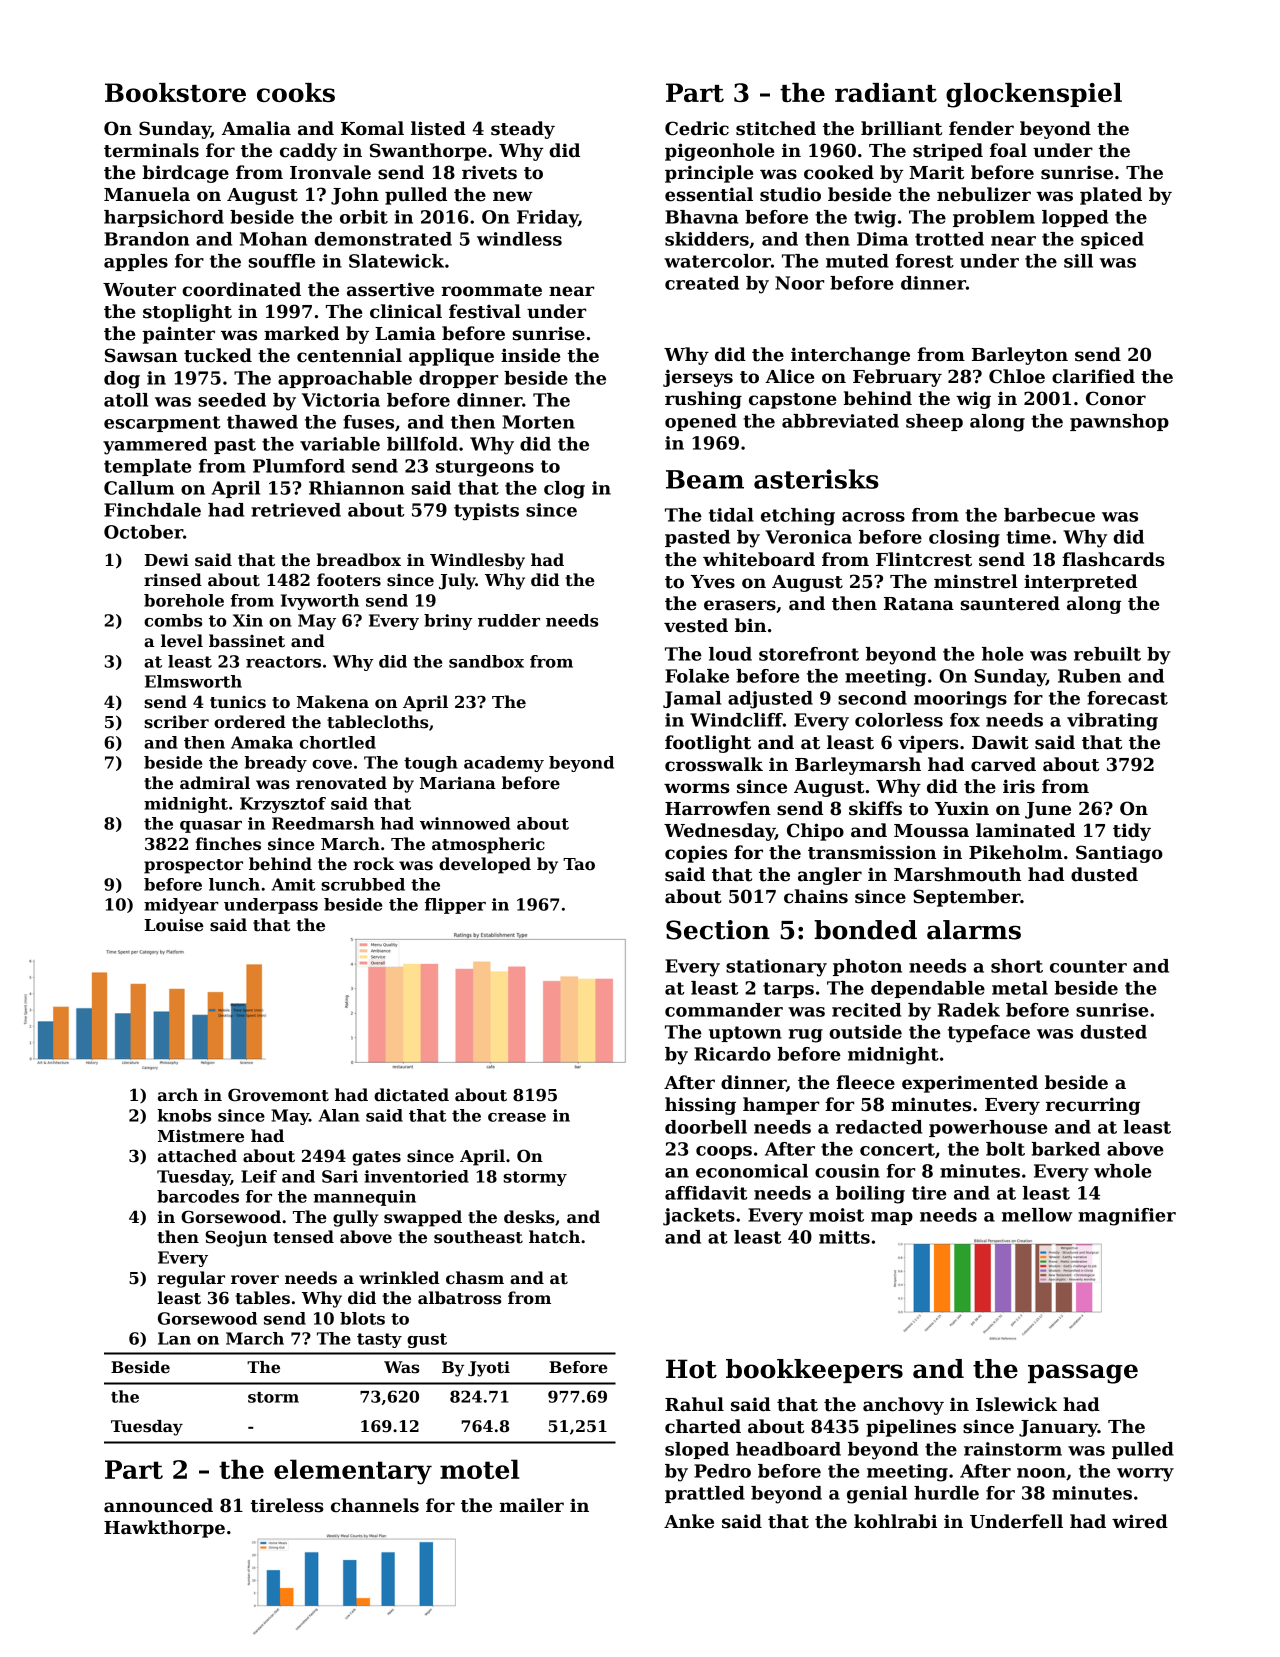 The width and height of the screenshot is (1280, 1657). What do you see at coordinates (158, 1505) in the screenshot?
I see `announced` at bounding box center [158, 1505].
